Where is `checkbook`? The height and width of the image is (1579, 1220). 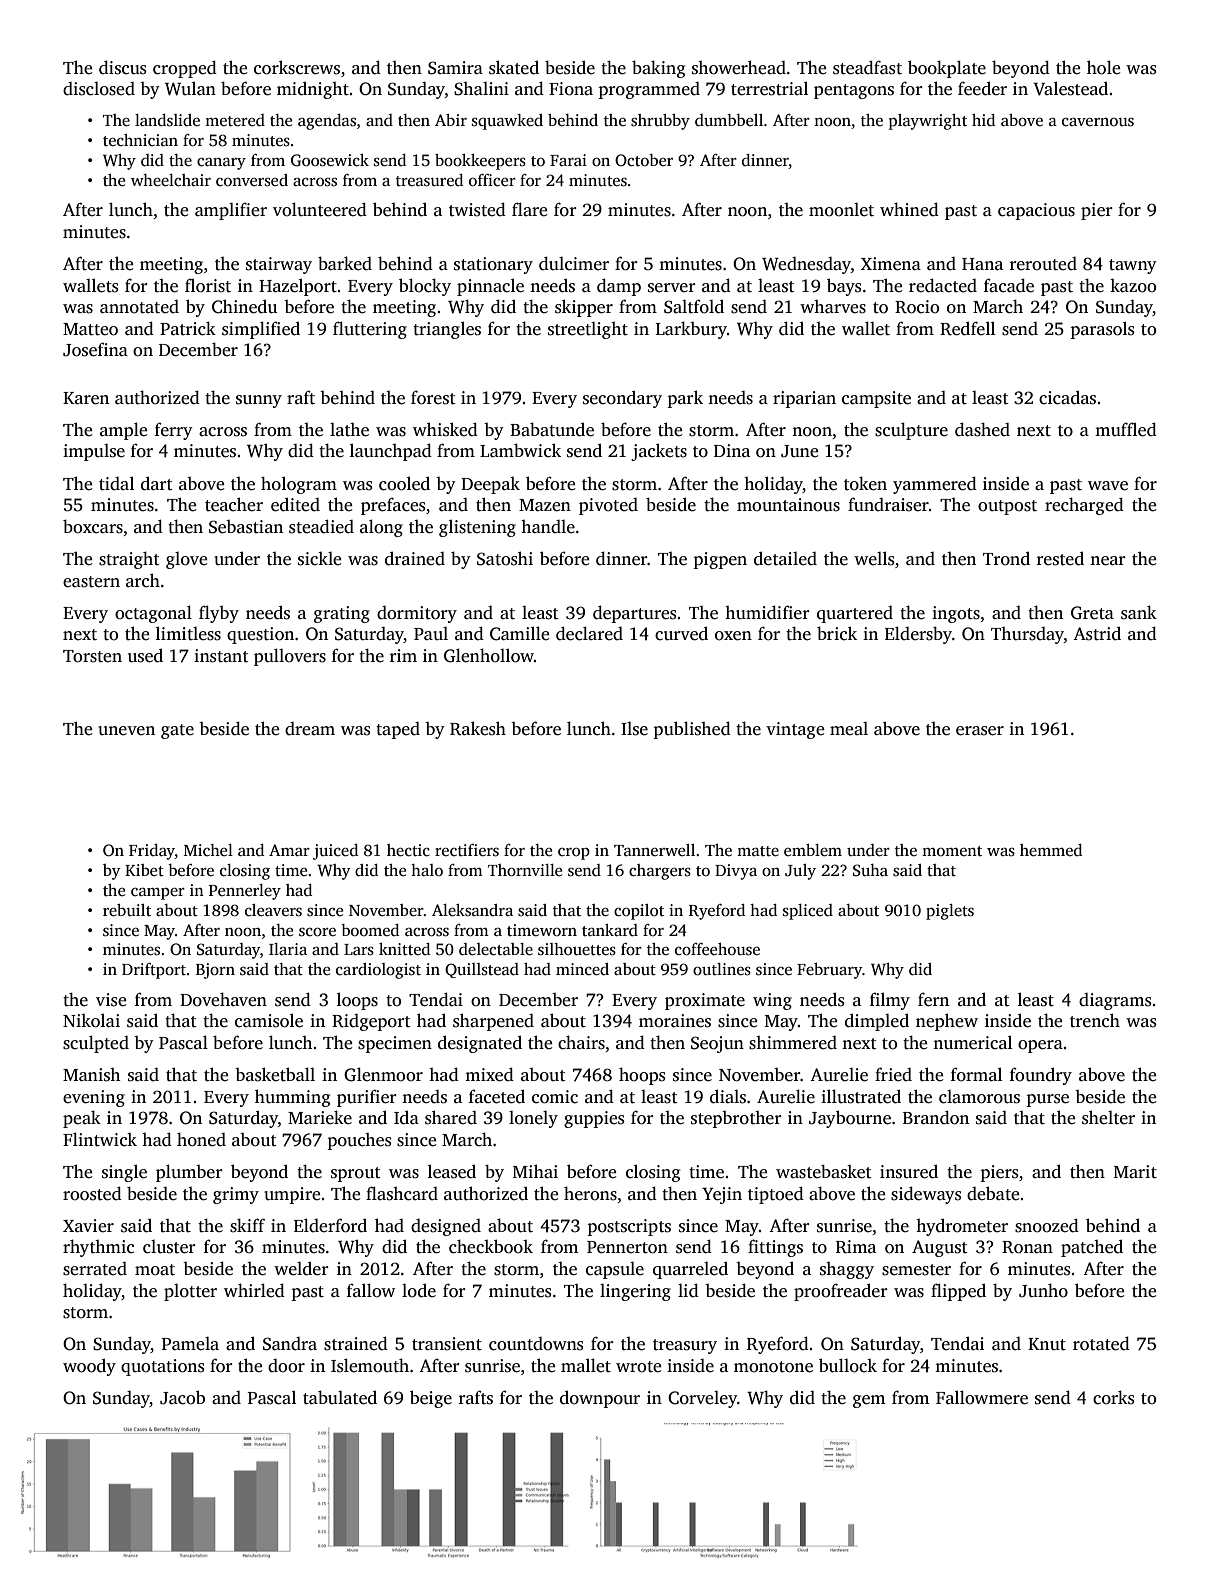
checkbook is located at coordinates (491, 1246).
